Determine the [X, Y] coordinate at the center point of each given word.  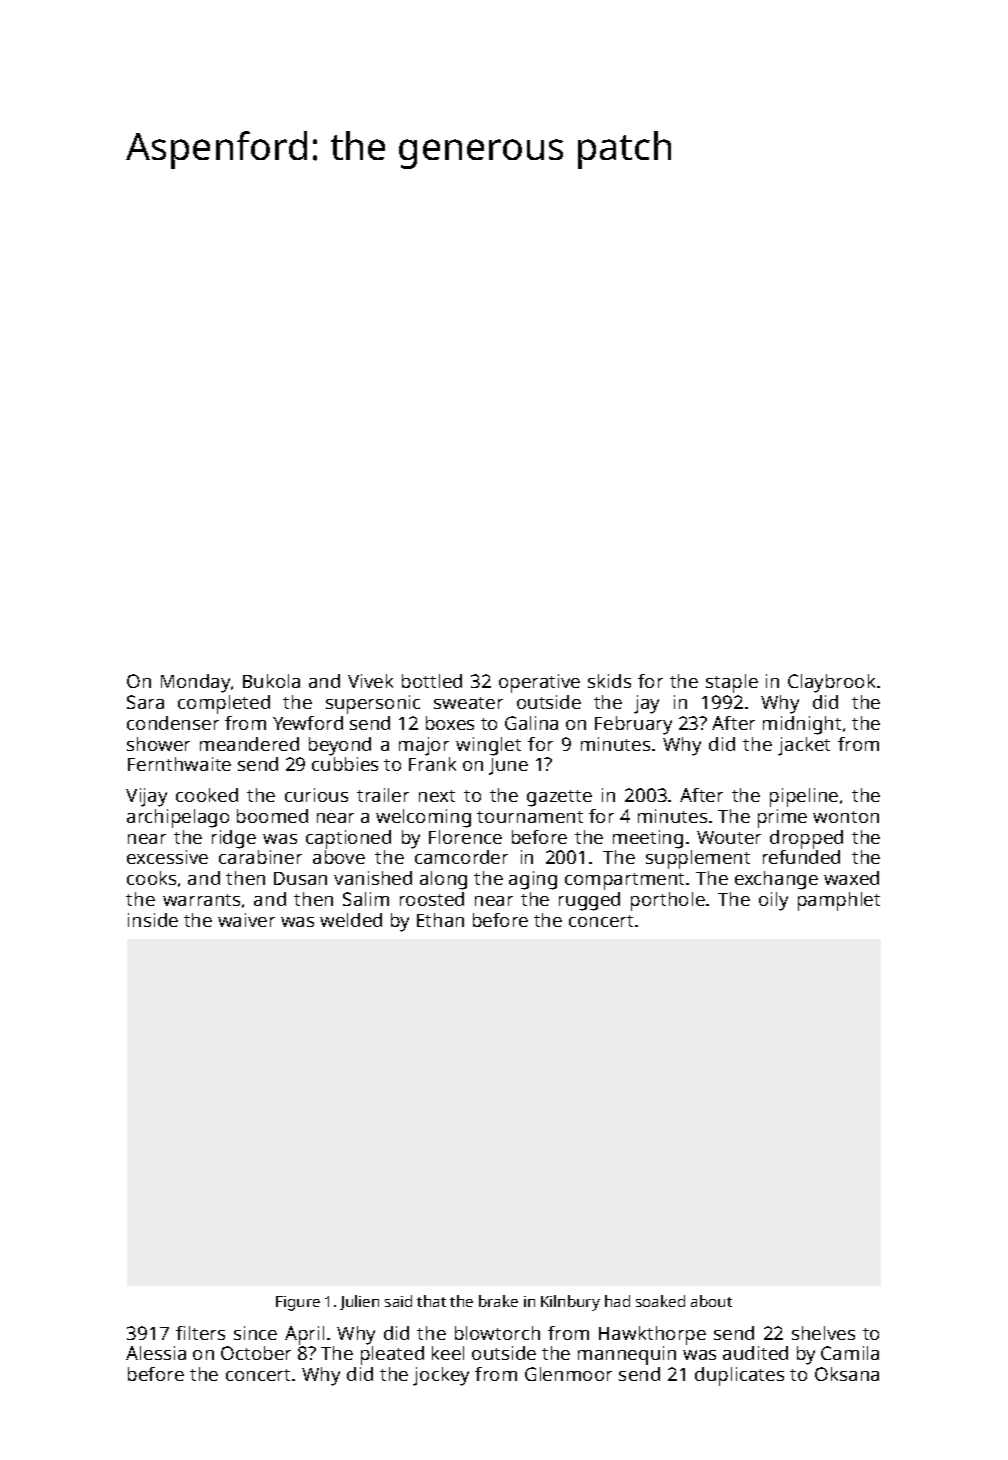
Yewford [308, 723]
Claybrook [831, 683]
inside [153, 920]
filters [200, 1333]
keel [448, 1353]
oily [773, 901]
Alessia [156, 1353]
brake [498, 1301]
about [711, 1301]
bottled [432, 681]
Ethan [440, 920]
